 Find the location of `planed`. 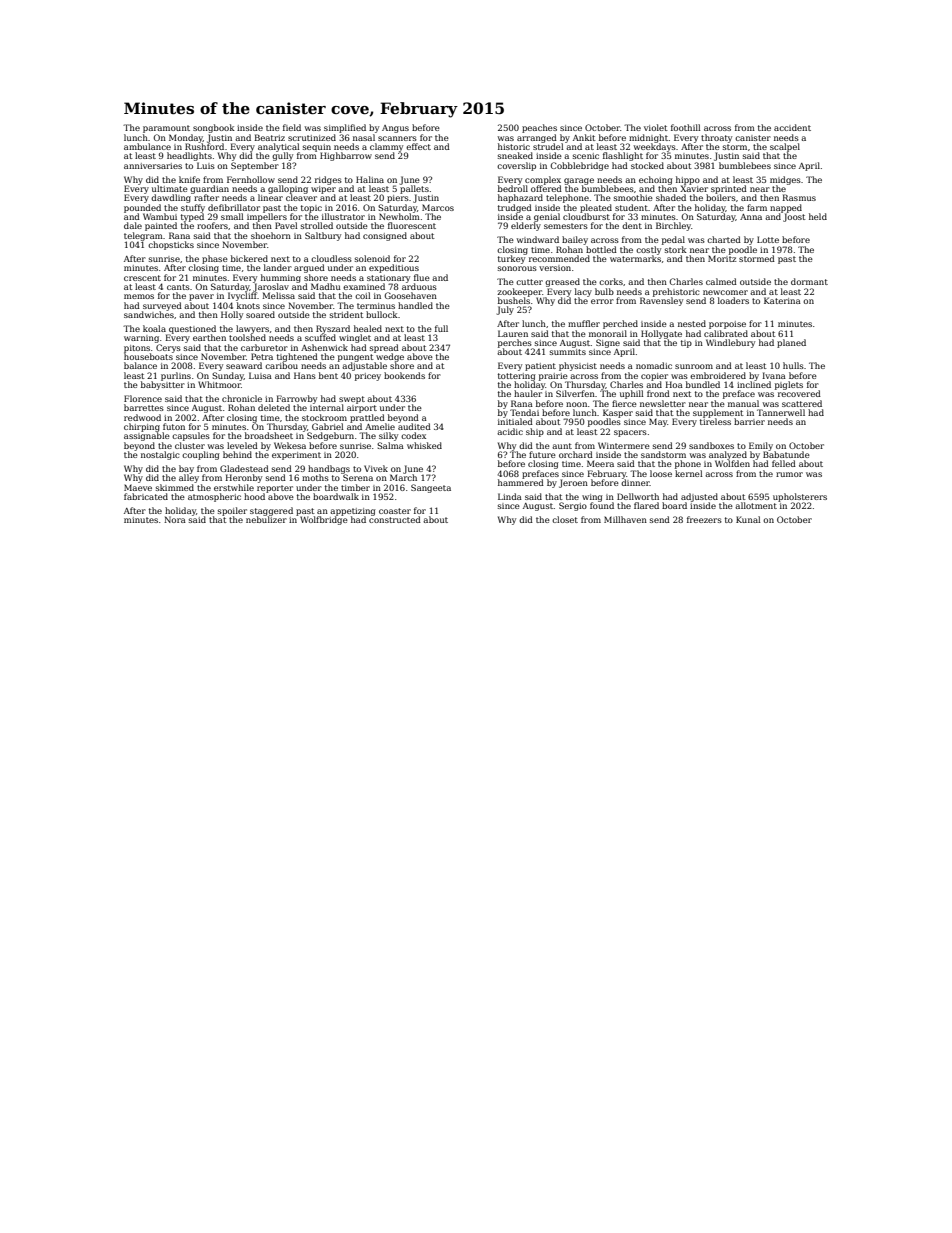

planed is located at coordinates (791, 343).
